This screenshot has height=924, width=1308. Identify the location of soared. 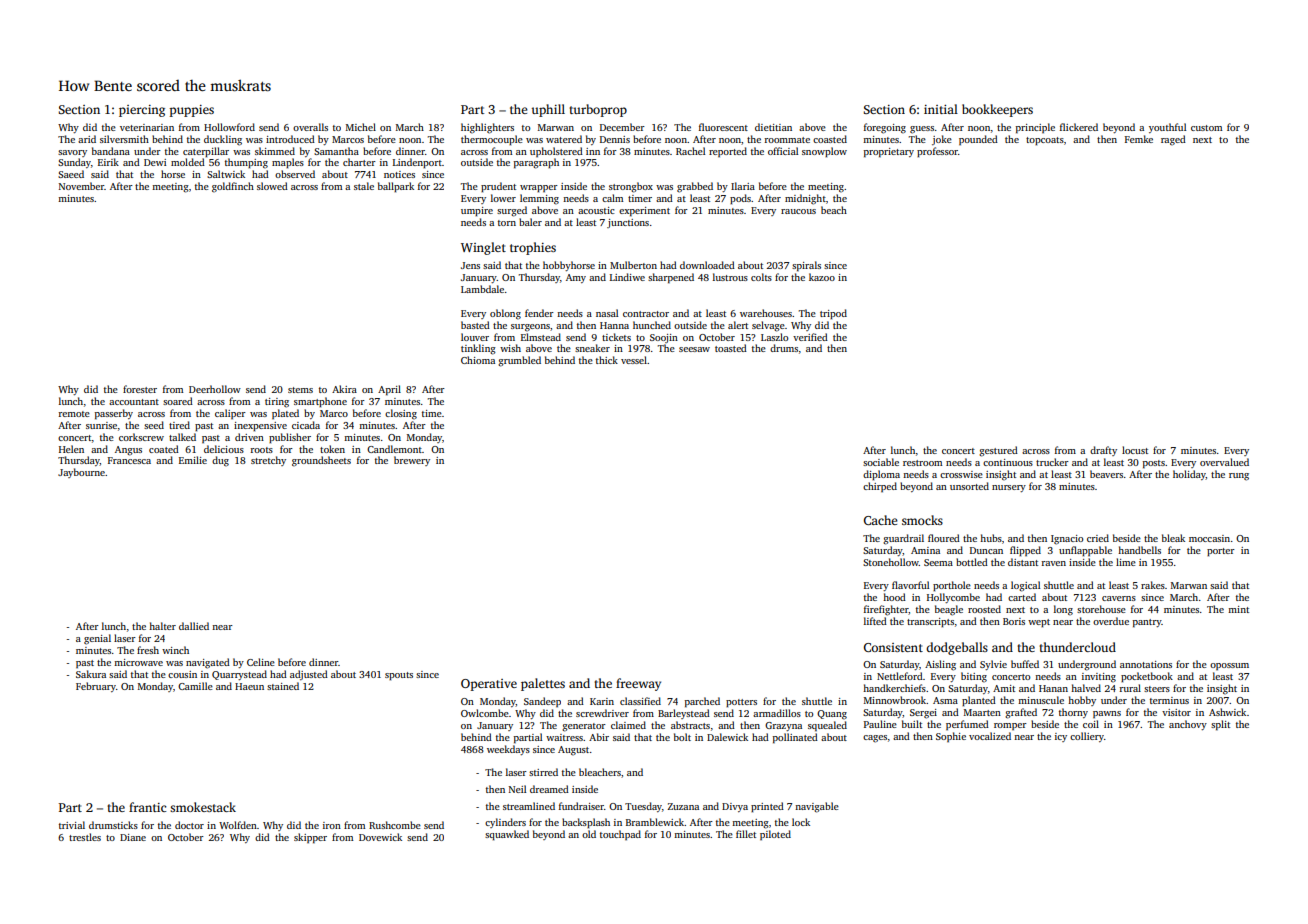
(178, 401).
